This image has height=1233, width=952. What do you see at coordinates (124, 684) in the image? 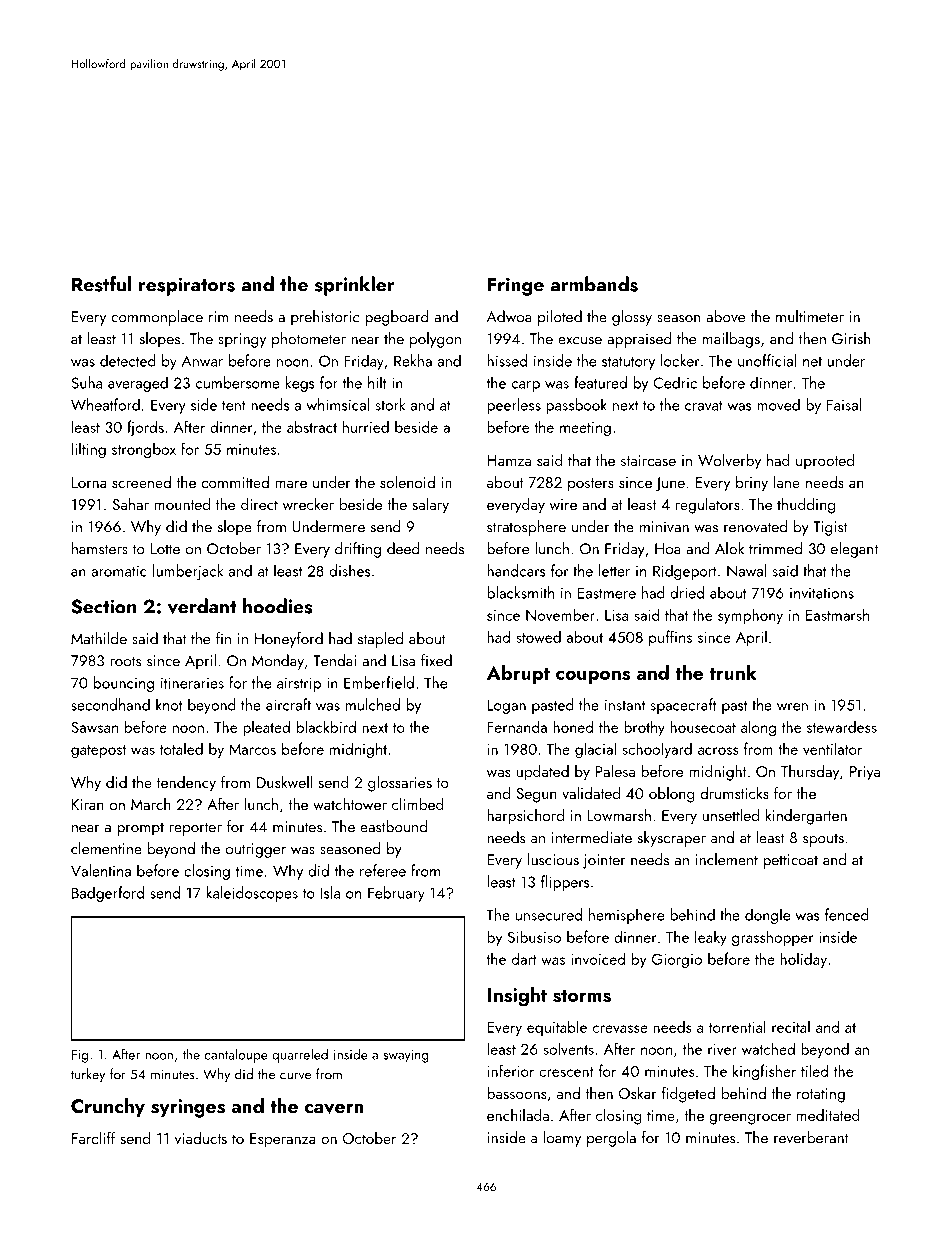
I see `bouncing` at bounding box center [124, 684].
